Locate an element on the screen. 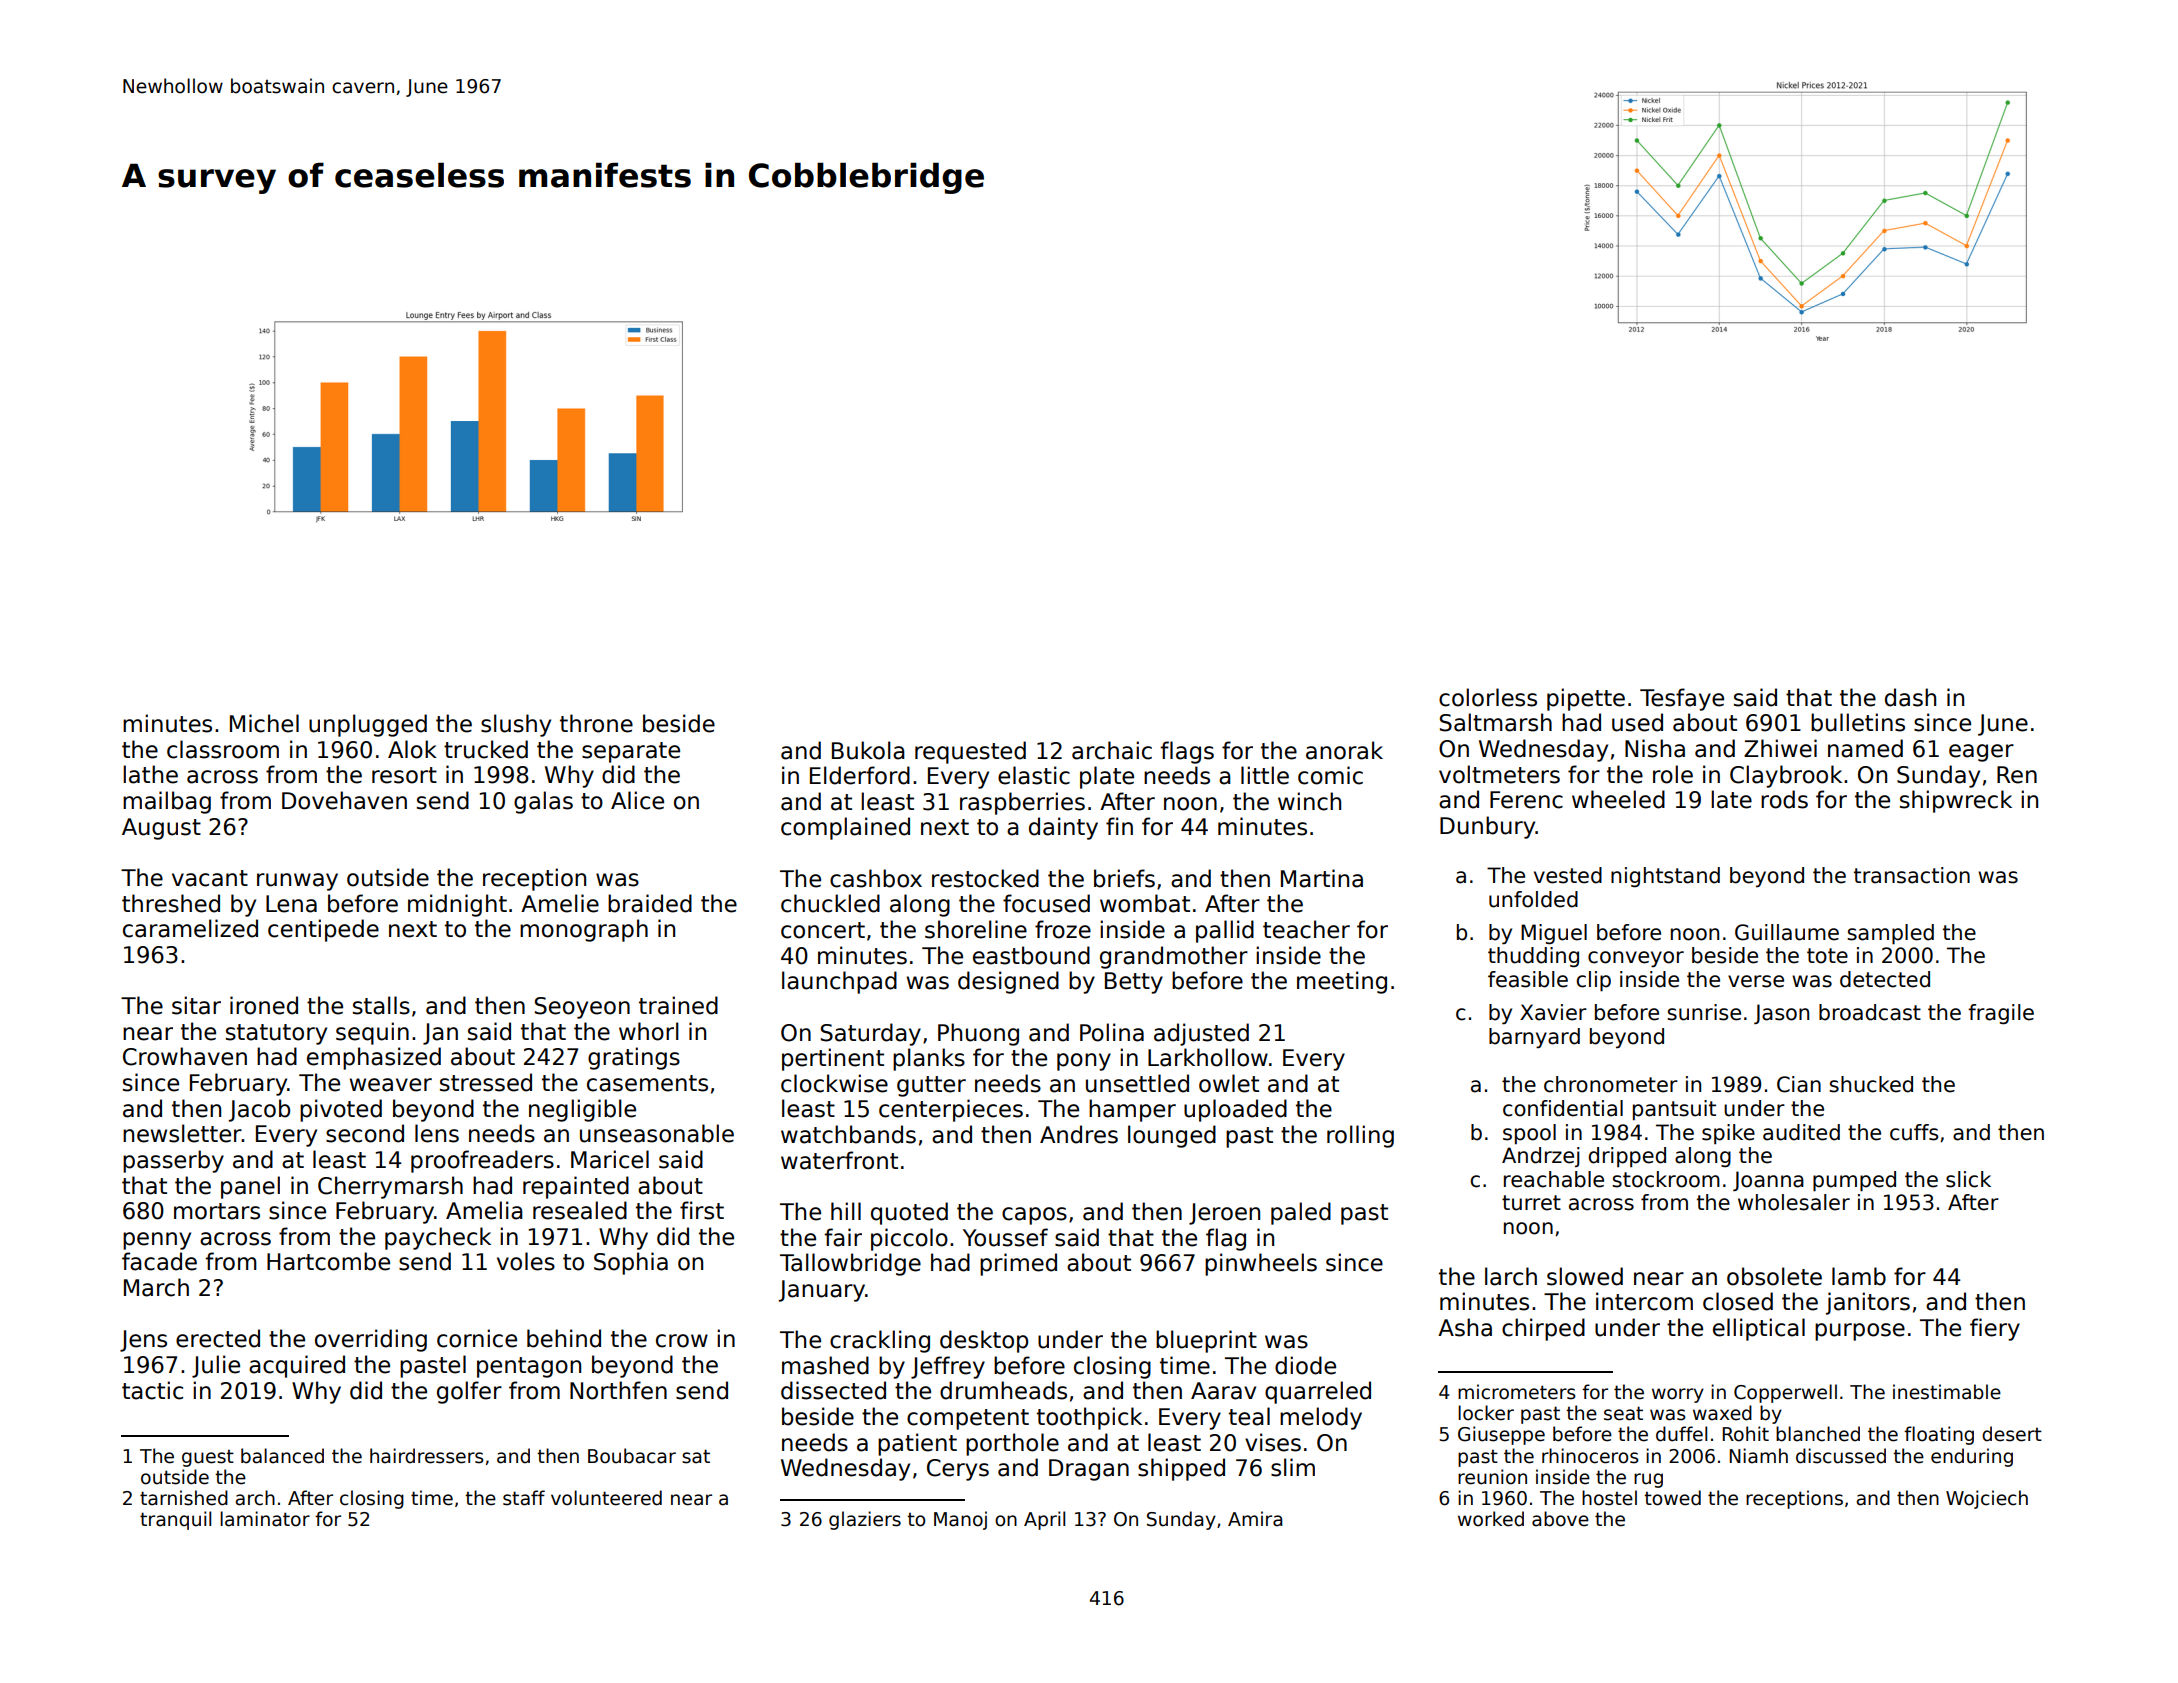 The width and height of the screenshot is (2178, 1683). dash is located at coordinates (1910, 697).
